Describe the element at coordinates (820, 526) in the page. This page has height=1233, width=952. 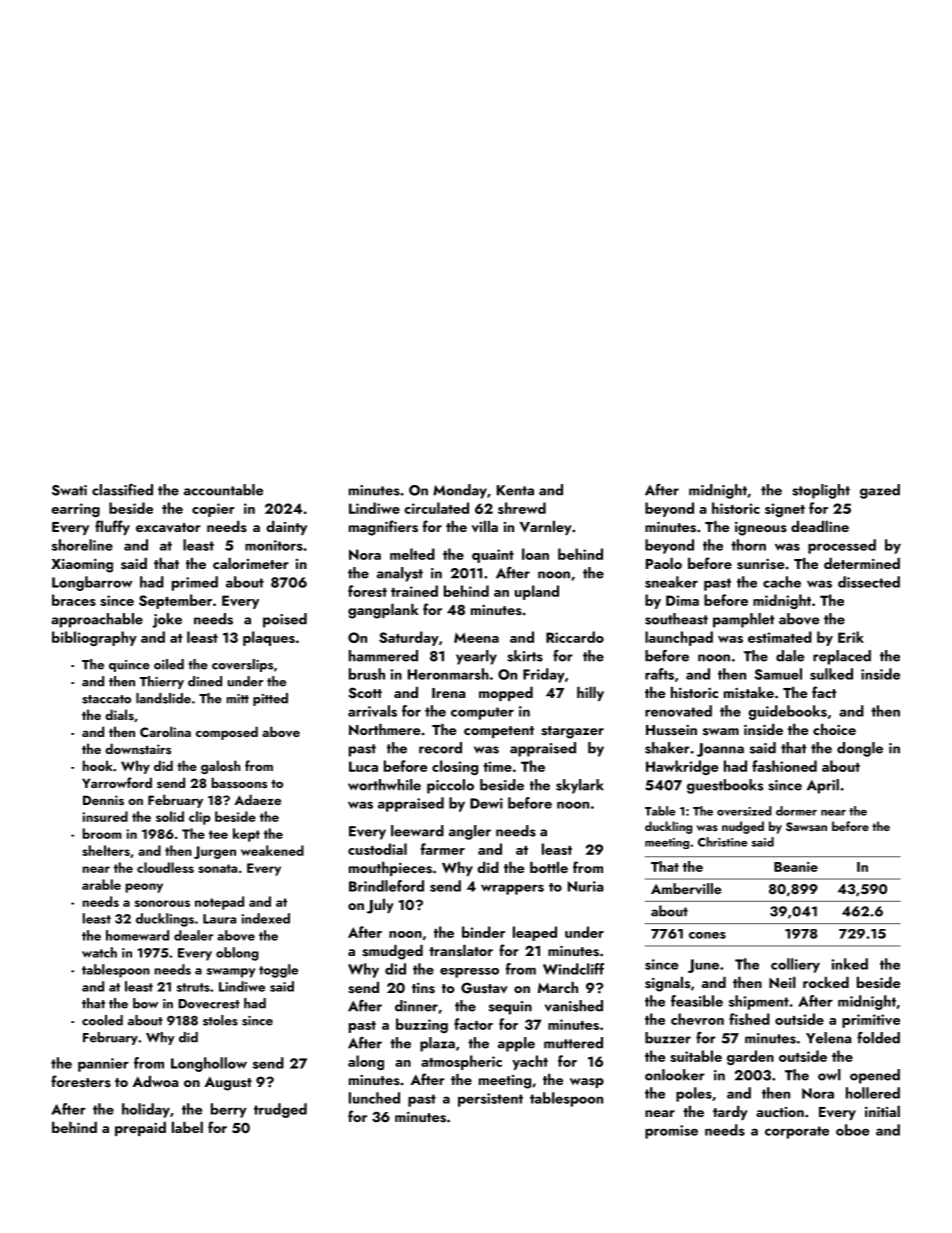
I see `deadline` at that location.
